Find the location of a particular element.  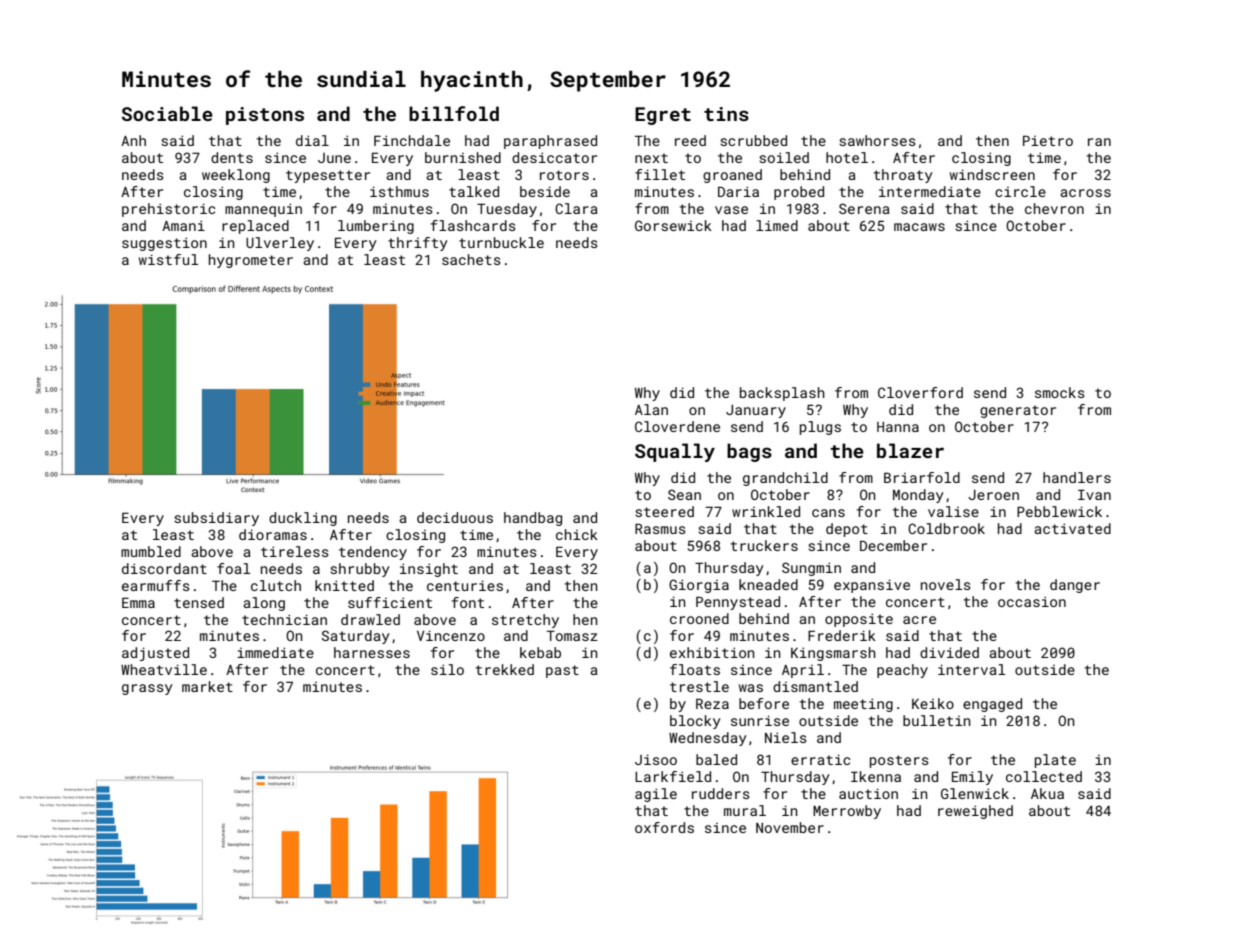

oxfords is located at coordinates (664, 827).
